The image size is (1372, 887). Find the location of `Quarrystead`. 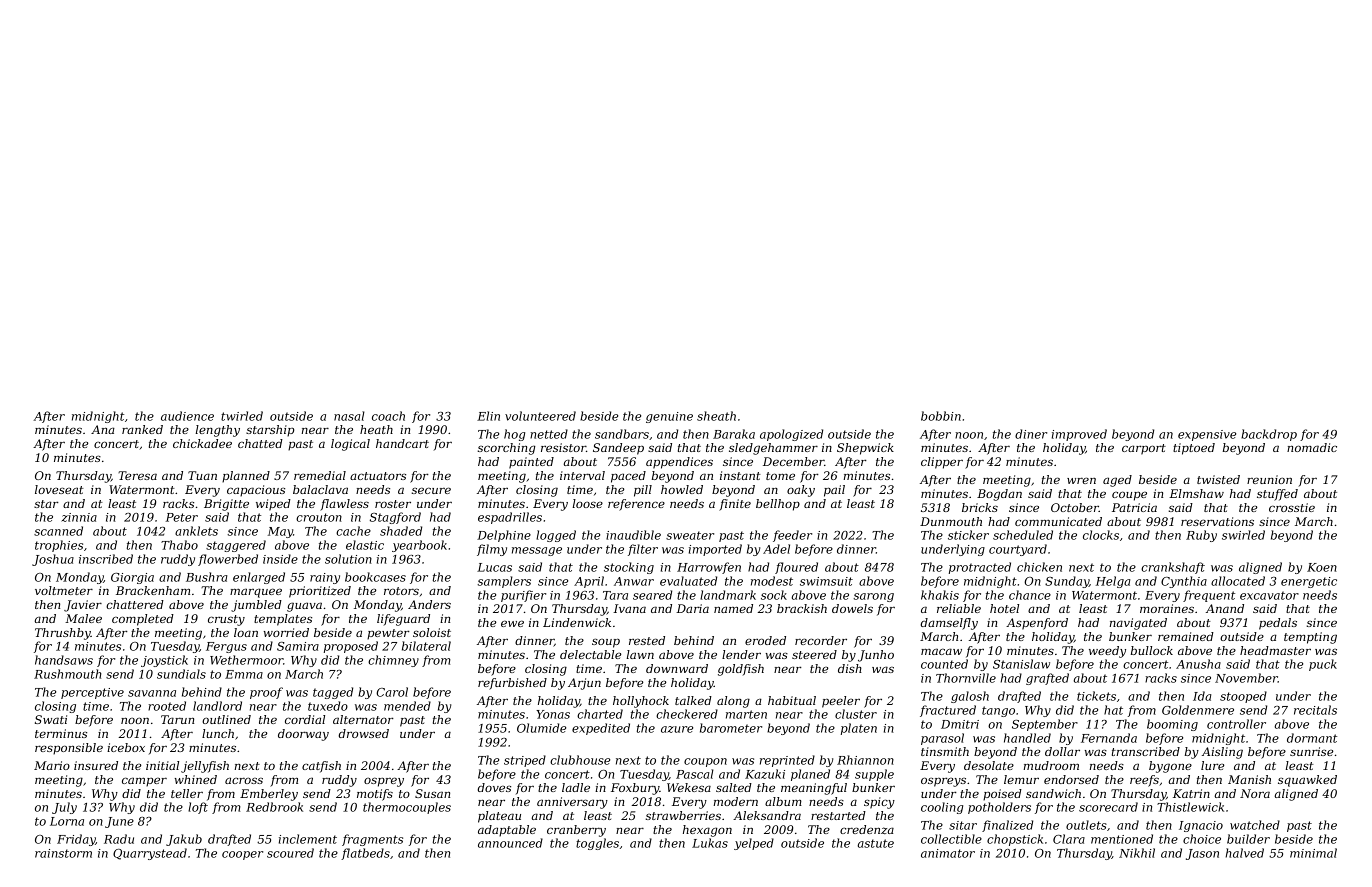

Quarrystead is located at coordinates (150, 854).
